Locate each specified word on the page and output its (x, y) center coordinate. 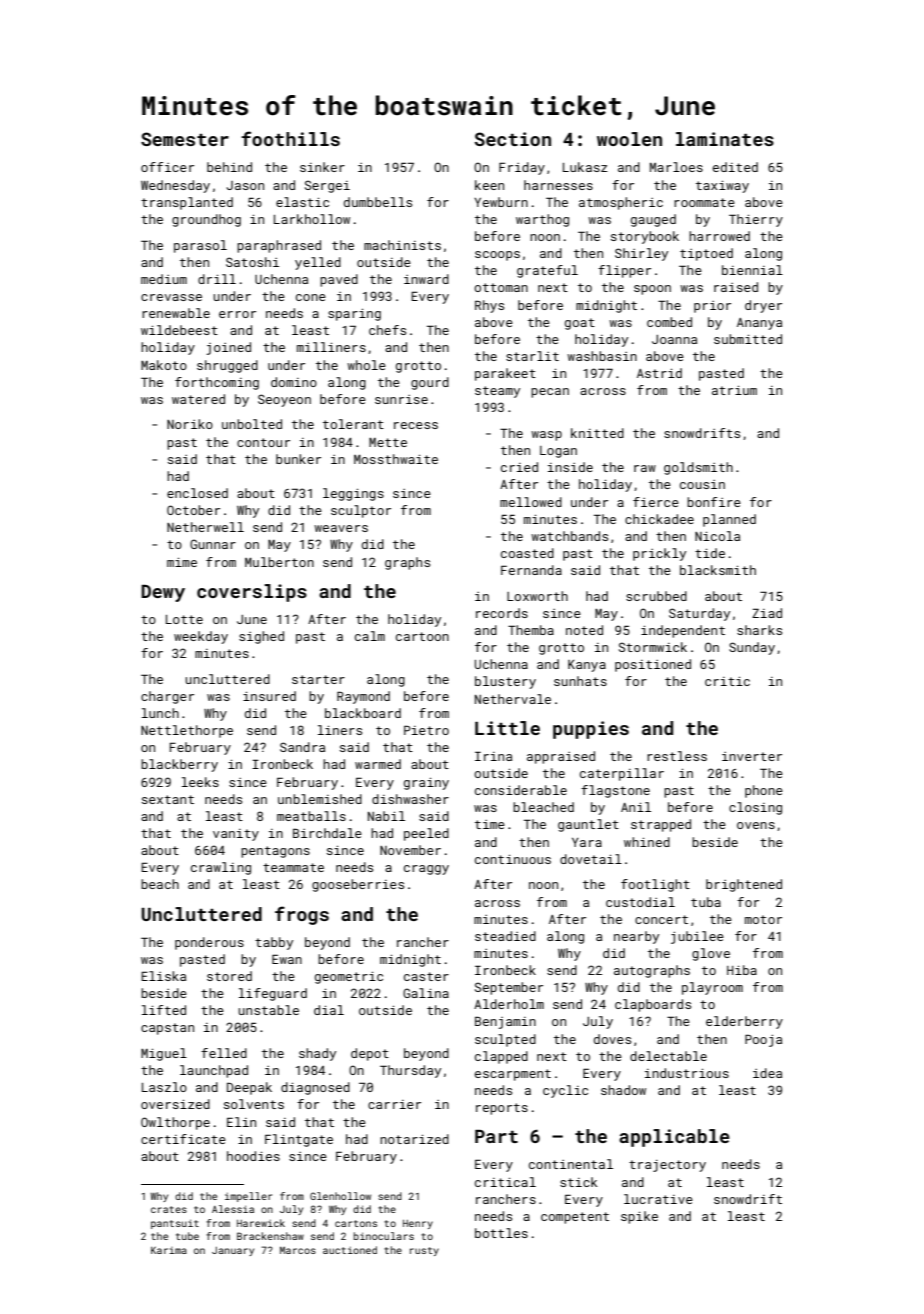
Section (513, 139)
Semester (185, 139)
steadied (505, 936)
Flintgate (299, 1140)
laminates (725, 139)
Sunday (752, 648)
